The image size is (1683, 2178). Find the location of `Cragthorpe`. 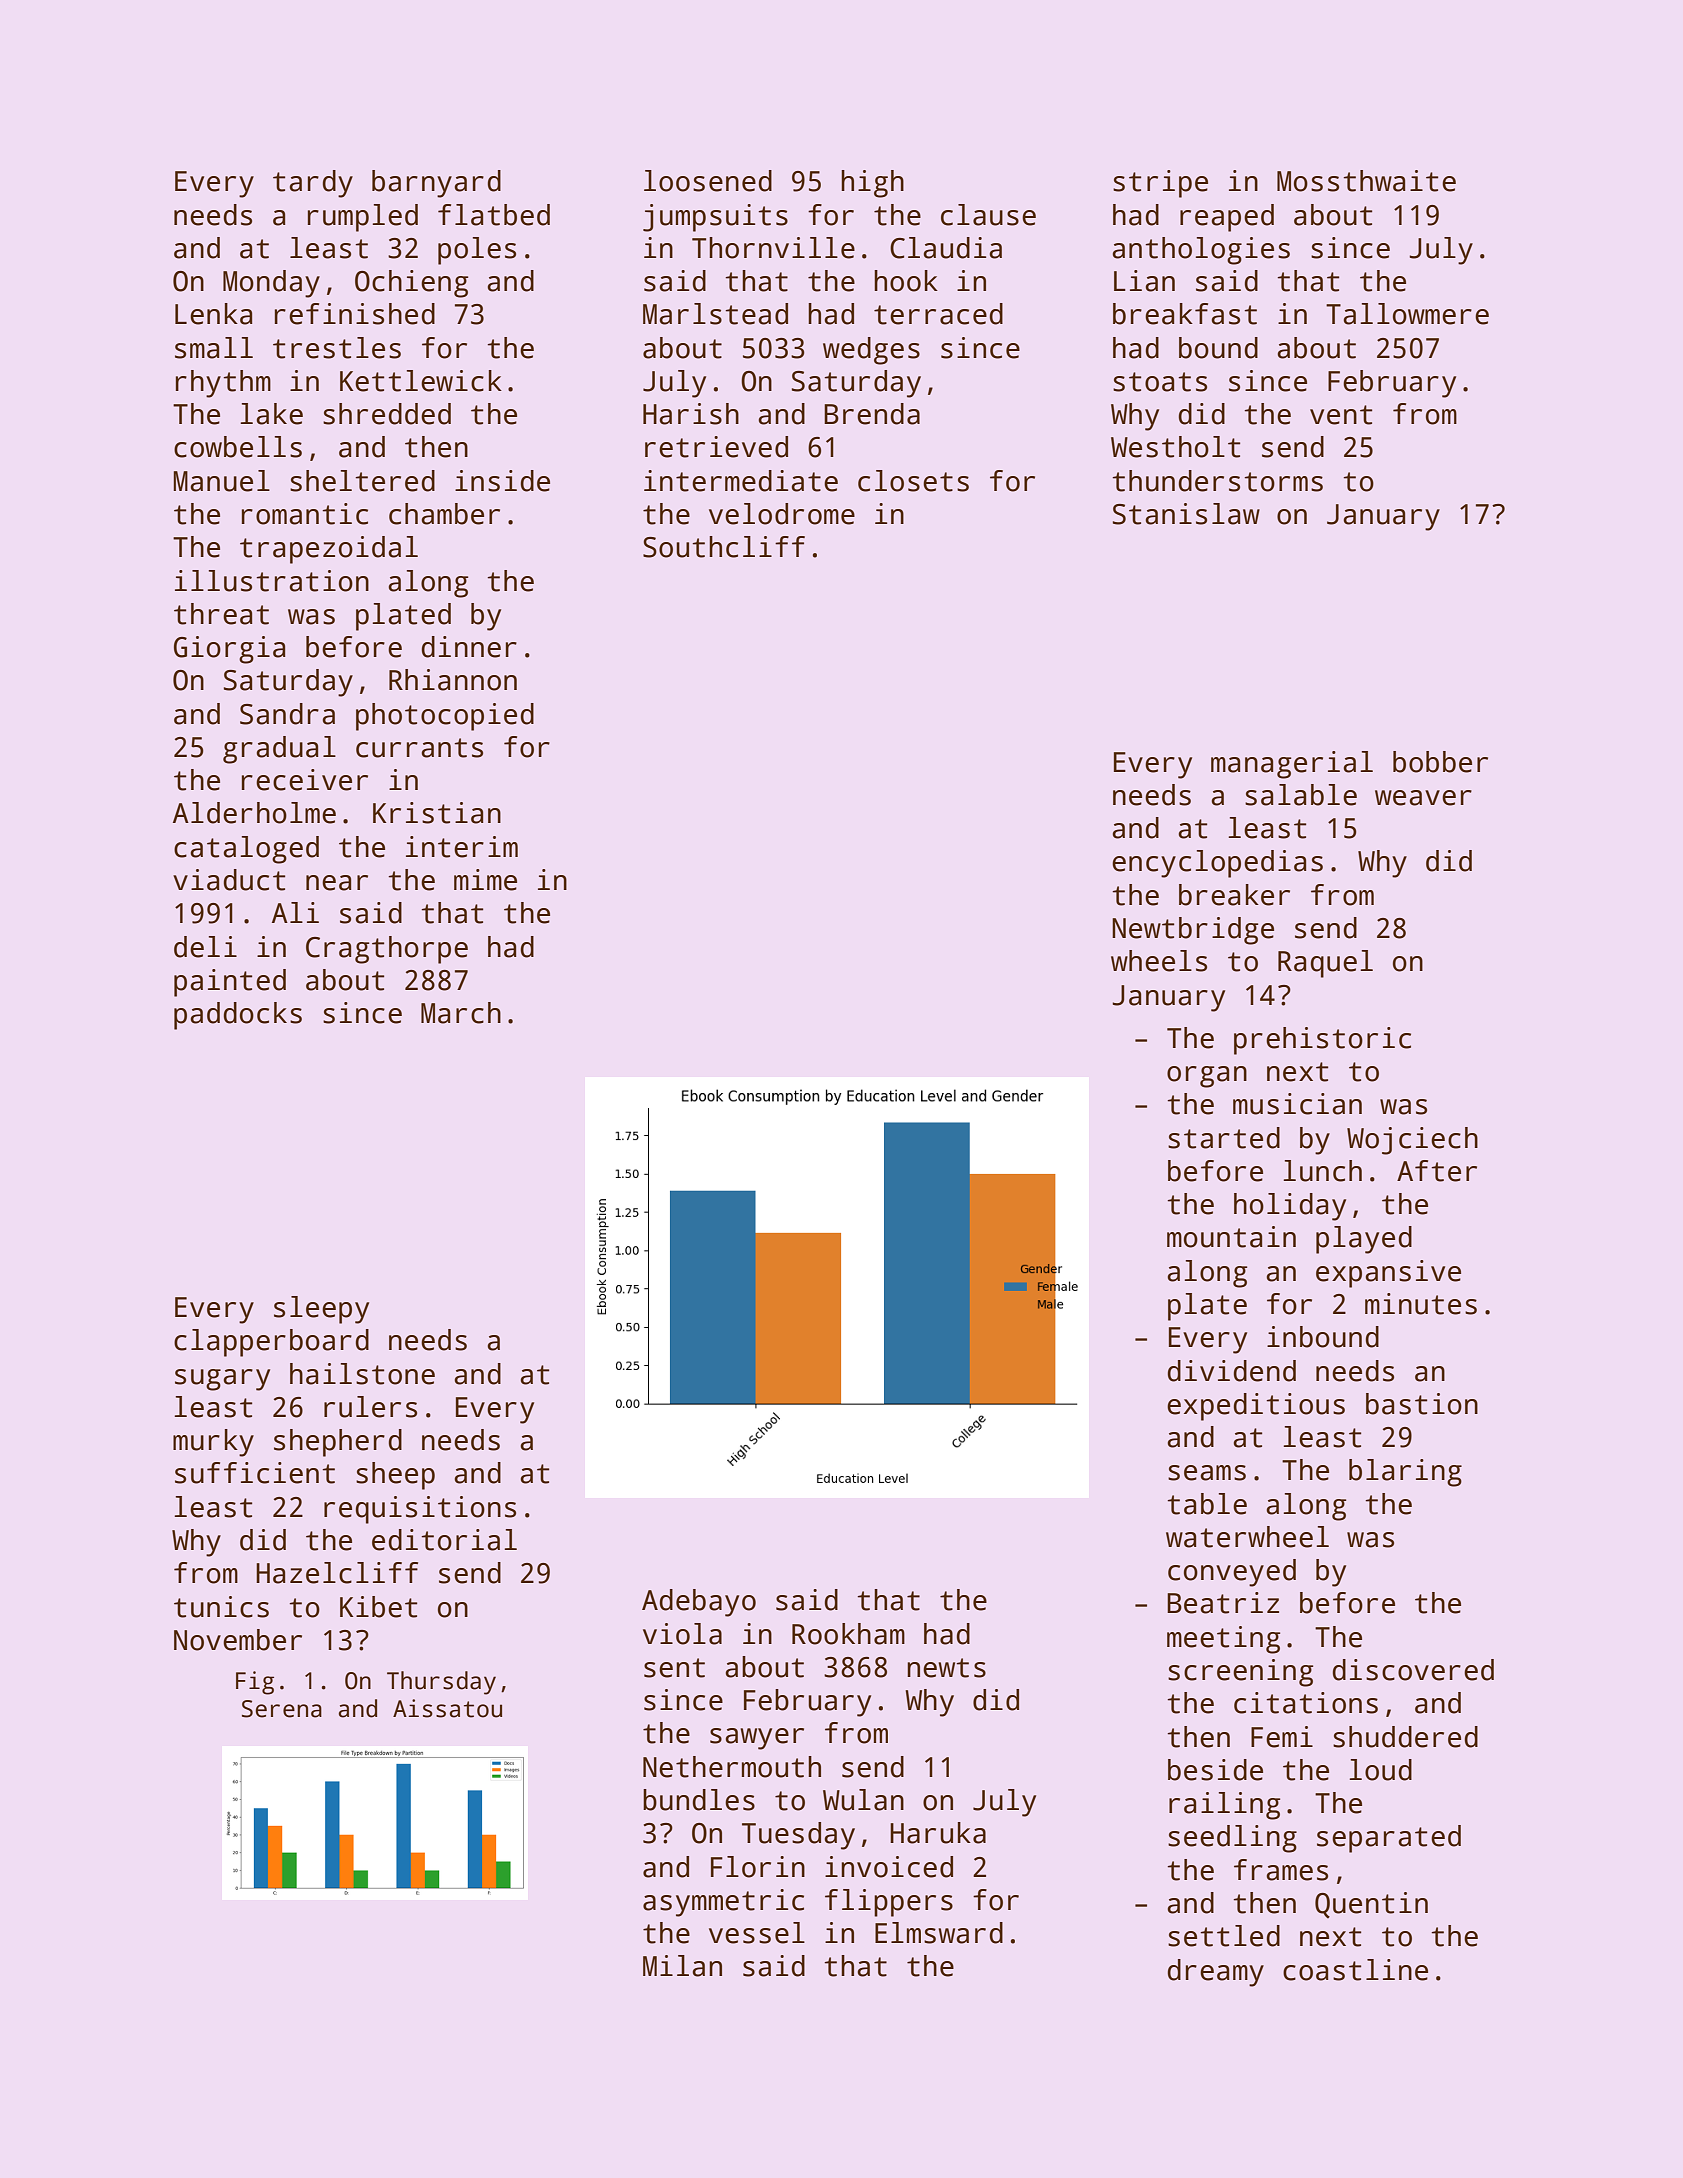

Cragthorpe is located at coordinates (387, 950).
